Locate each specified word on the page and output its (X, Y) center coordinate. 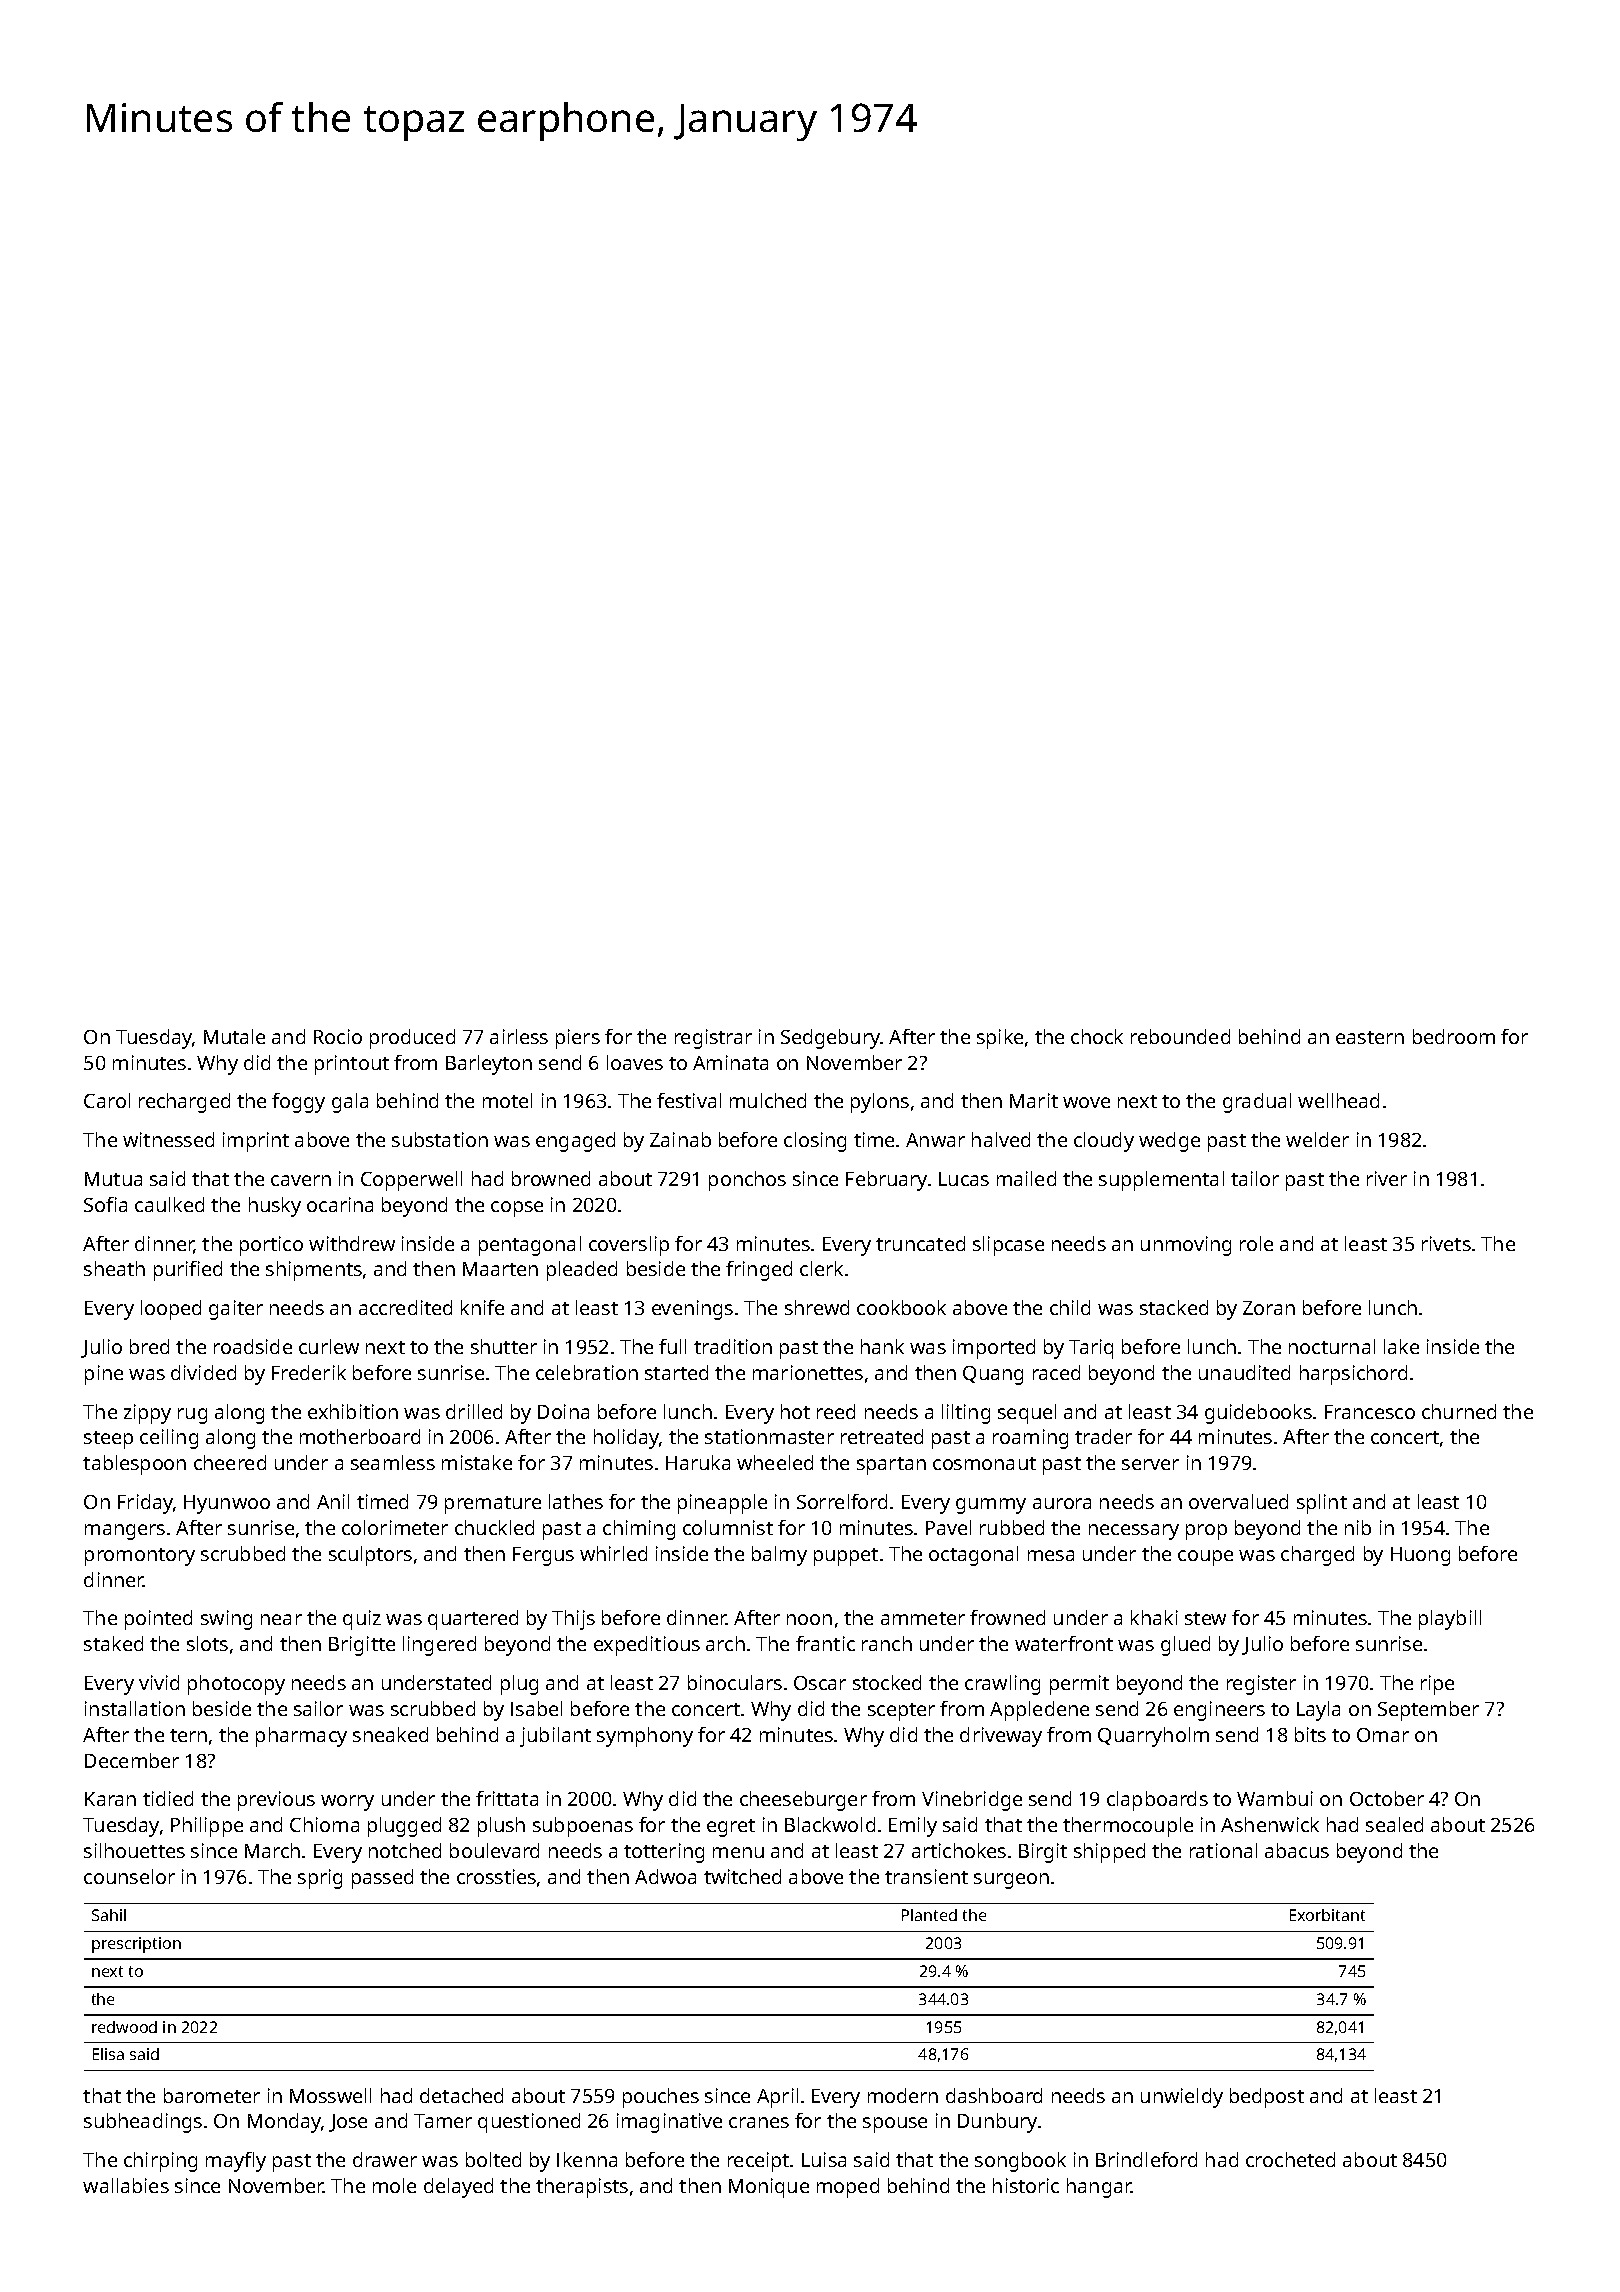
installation (135, 1708)
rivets (1446, 1243)
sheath (114, 1268)
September (1428, 1711)
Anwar (935, 1140)
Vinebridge (972, 1801)
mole (394, 2185)
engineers (1219, 1711)
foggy (298, 1103)
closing (815, 1142)
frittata (507, 1798)
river (1387, 1178)
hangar (1099, 2188)
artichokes (959, 1850)
